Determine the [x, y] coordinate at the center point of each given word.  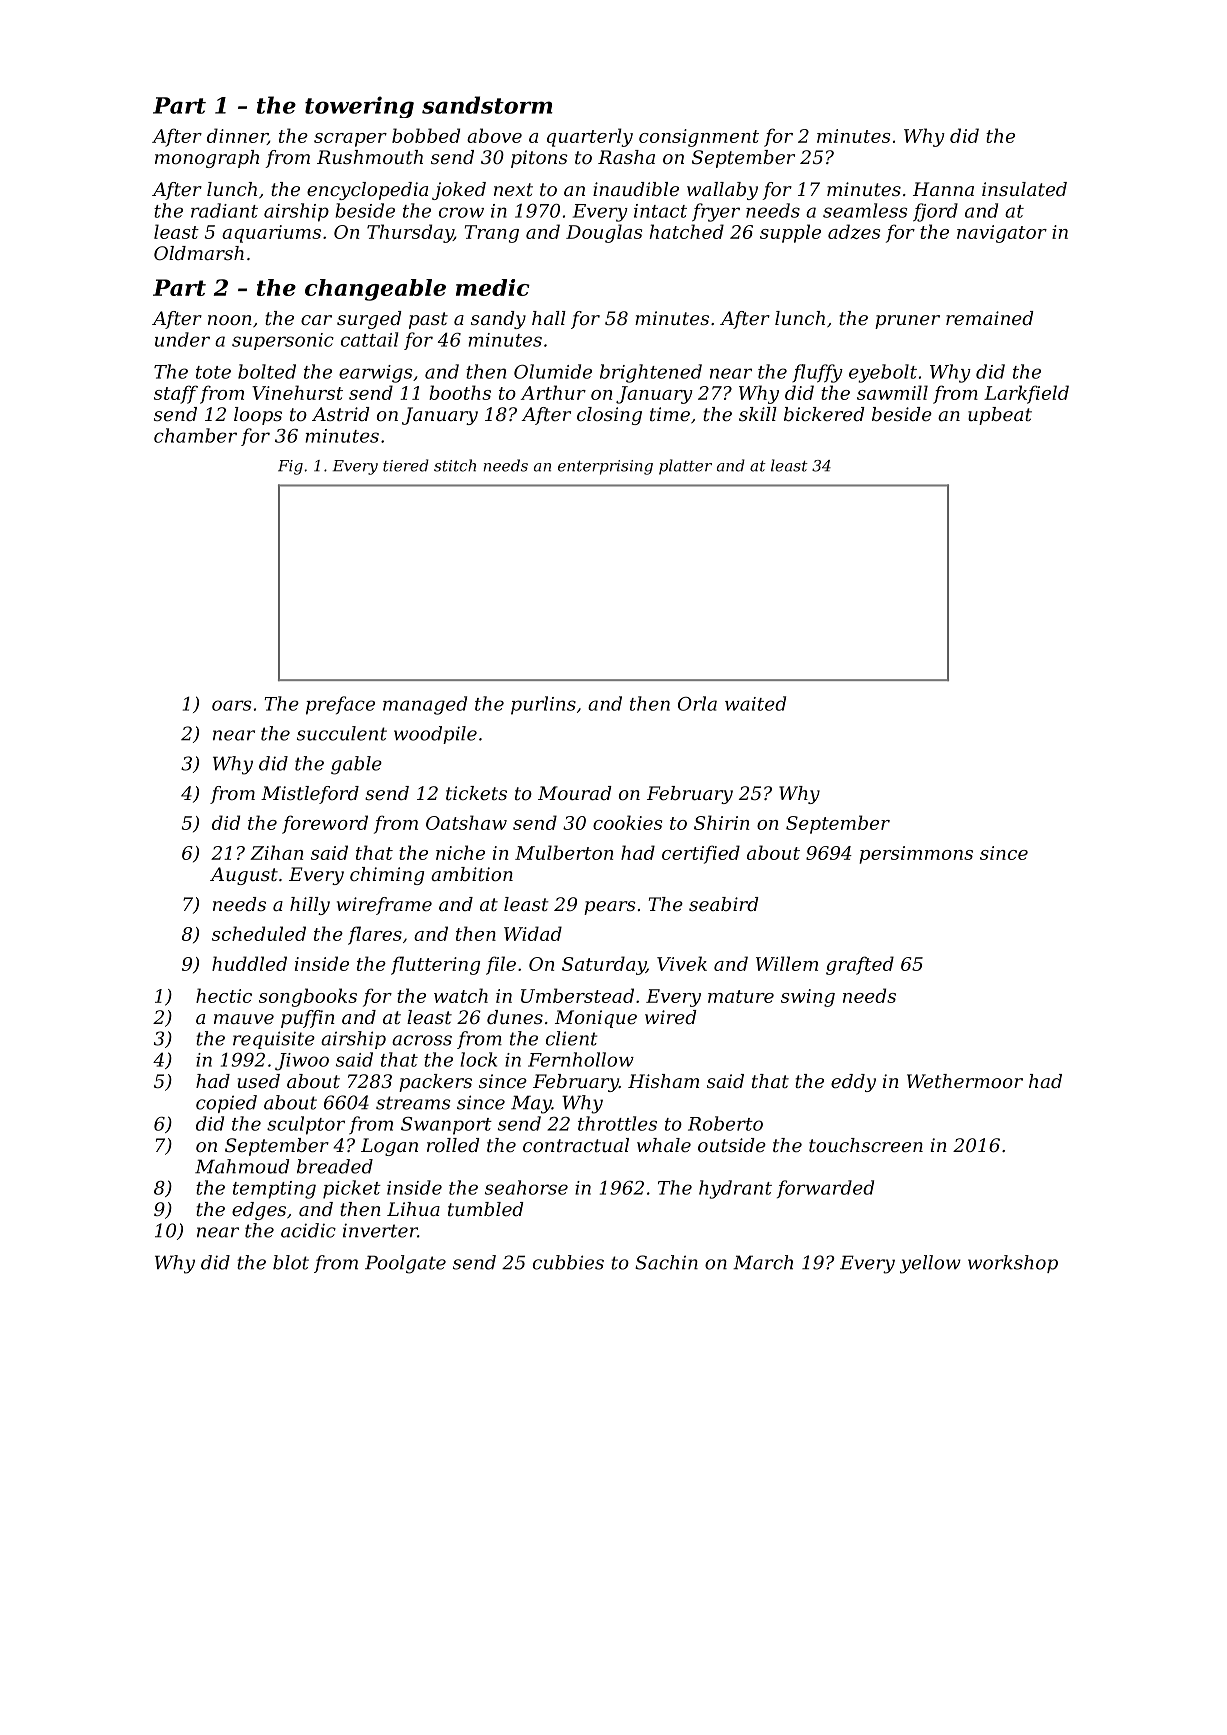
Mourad [575, 793]
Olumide [553, 371]
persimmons [916, 855]
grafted [860, 965]
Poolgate [405, 1264]
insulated [1024, 189]
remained [990, 318]
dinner [237, 136]
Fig [290, 467]
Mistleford [310, 795]
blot [291, 1262]
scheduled [259, 933]
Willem [787, 963]
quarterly [590, 137]
